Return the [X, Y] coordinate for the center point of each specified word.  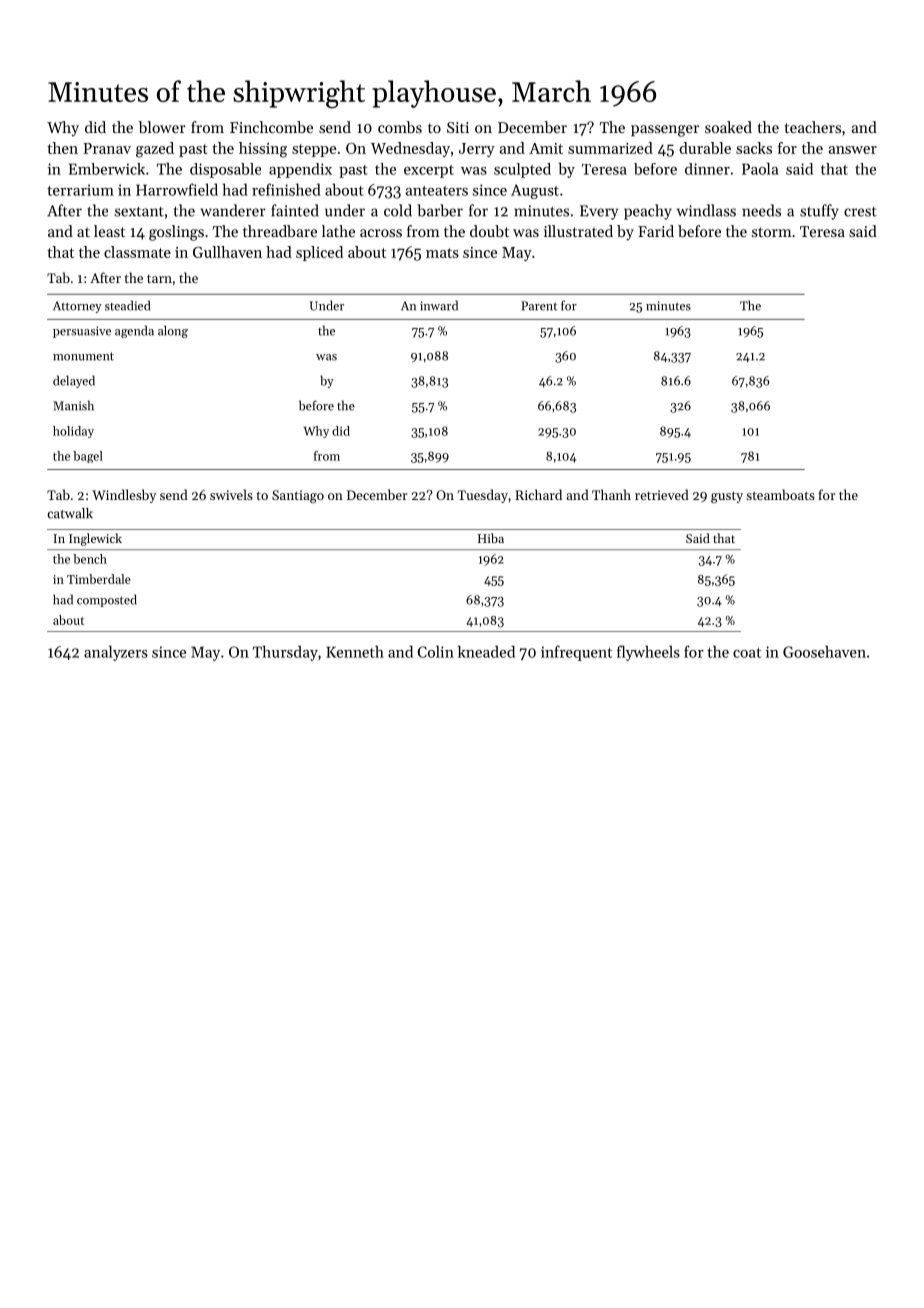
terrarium [80, 190]
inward [439, 305]
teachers [813, 127]
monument [83, 356]
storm [772, 232]
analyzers [116, 653]
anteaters [437, 191]
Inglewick [95, 539]
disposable [225, 170]
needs [761, 210]
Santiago [298, 496]
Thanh [611, 494]
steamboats [780, 494]
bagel [88, 457]
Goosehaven [824, 651]
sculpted [522, 170]
